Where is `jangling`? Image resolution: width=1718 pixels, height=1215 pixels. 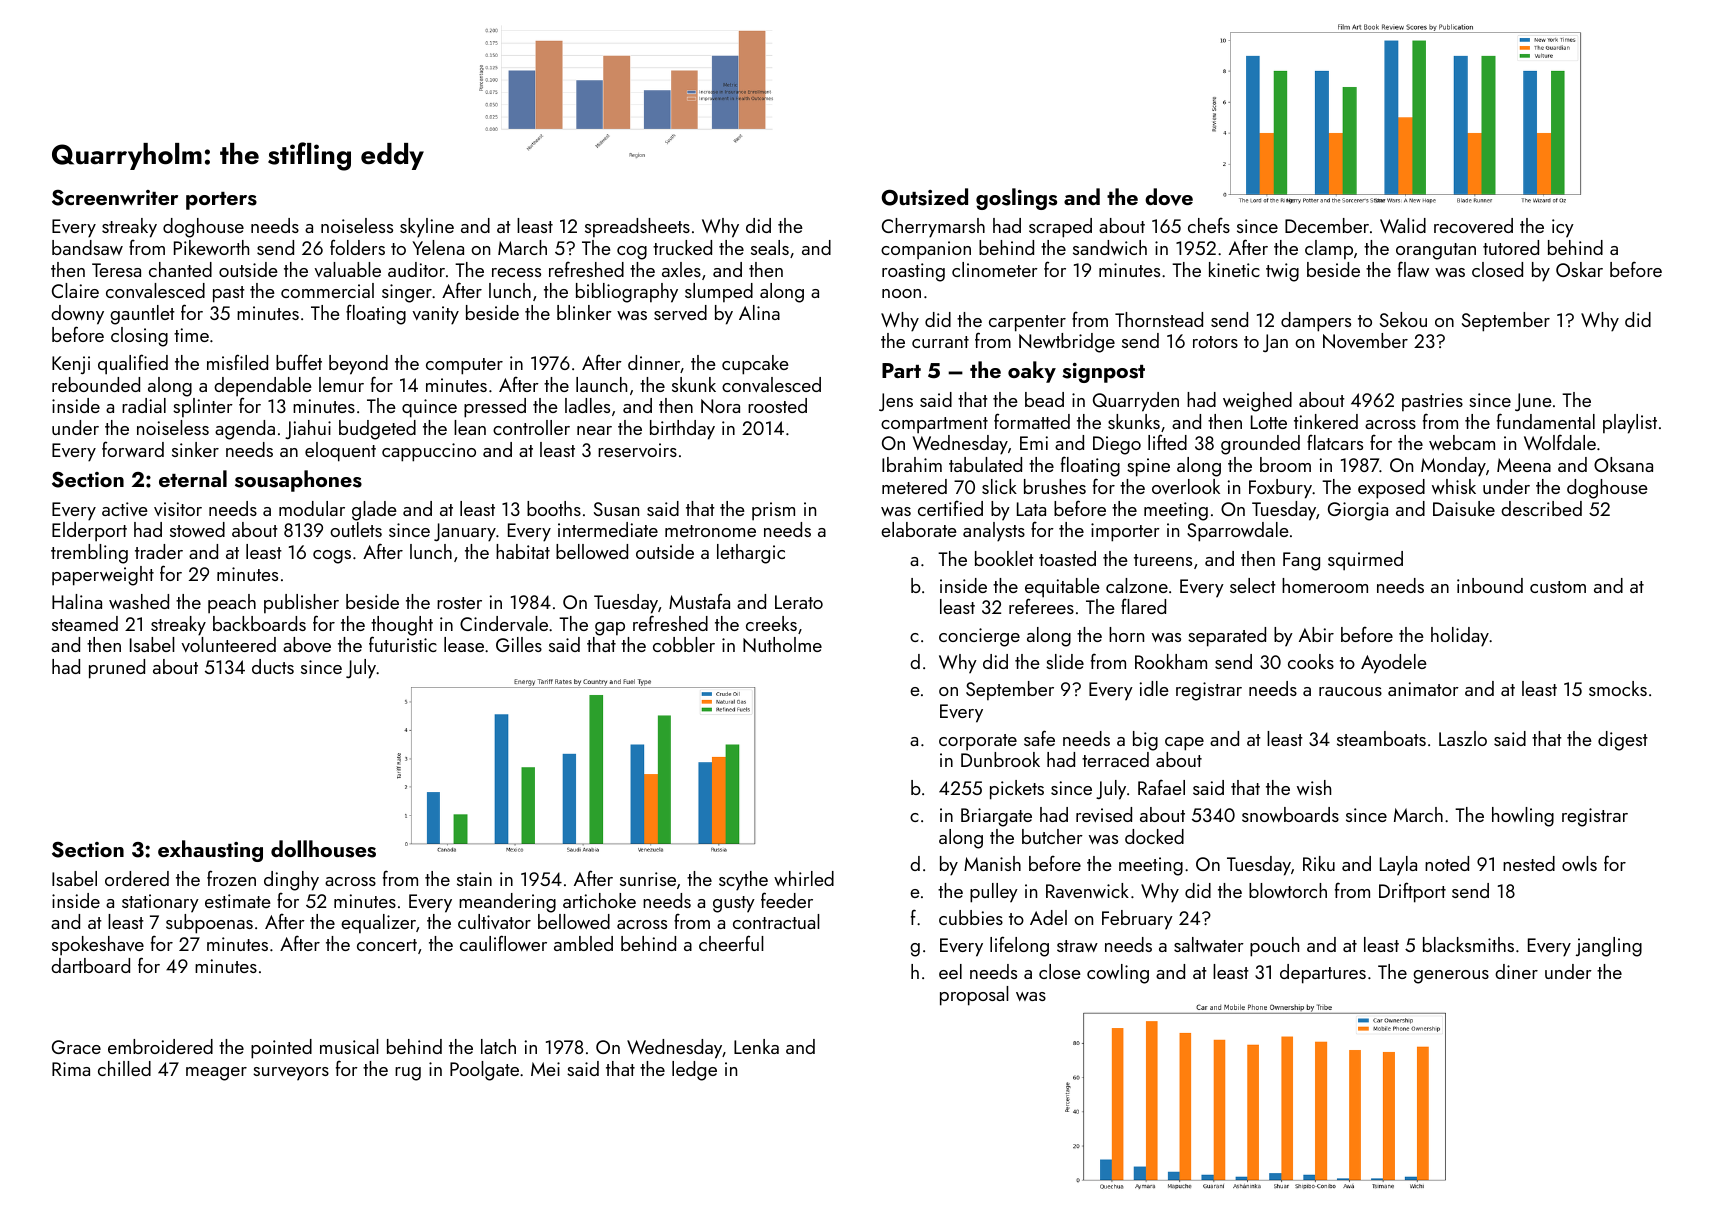
jangling is located at coordinates (1609, 947).
